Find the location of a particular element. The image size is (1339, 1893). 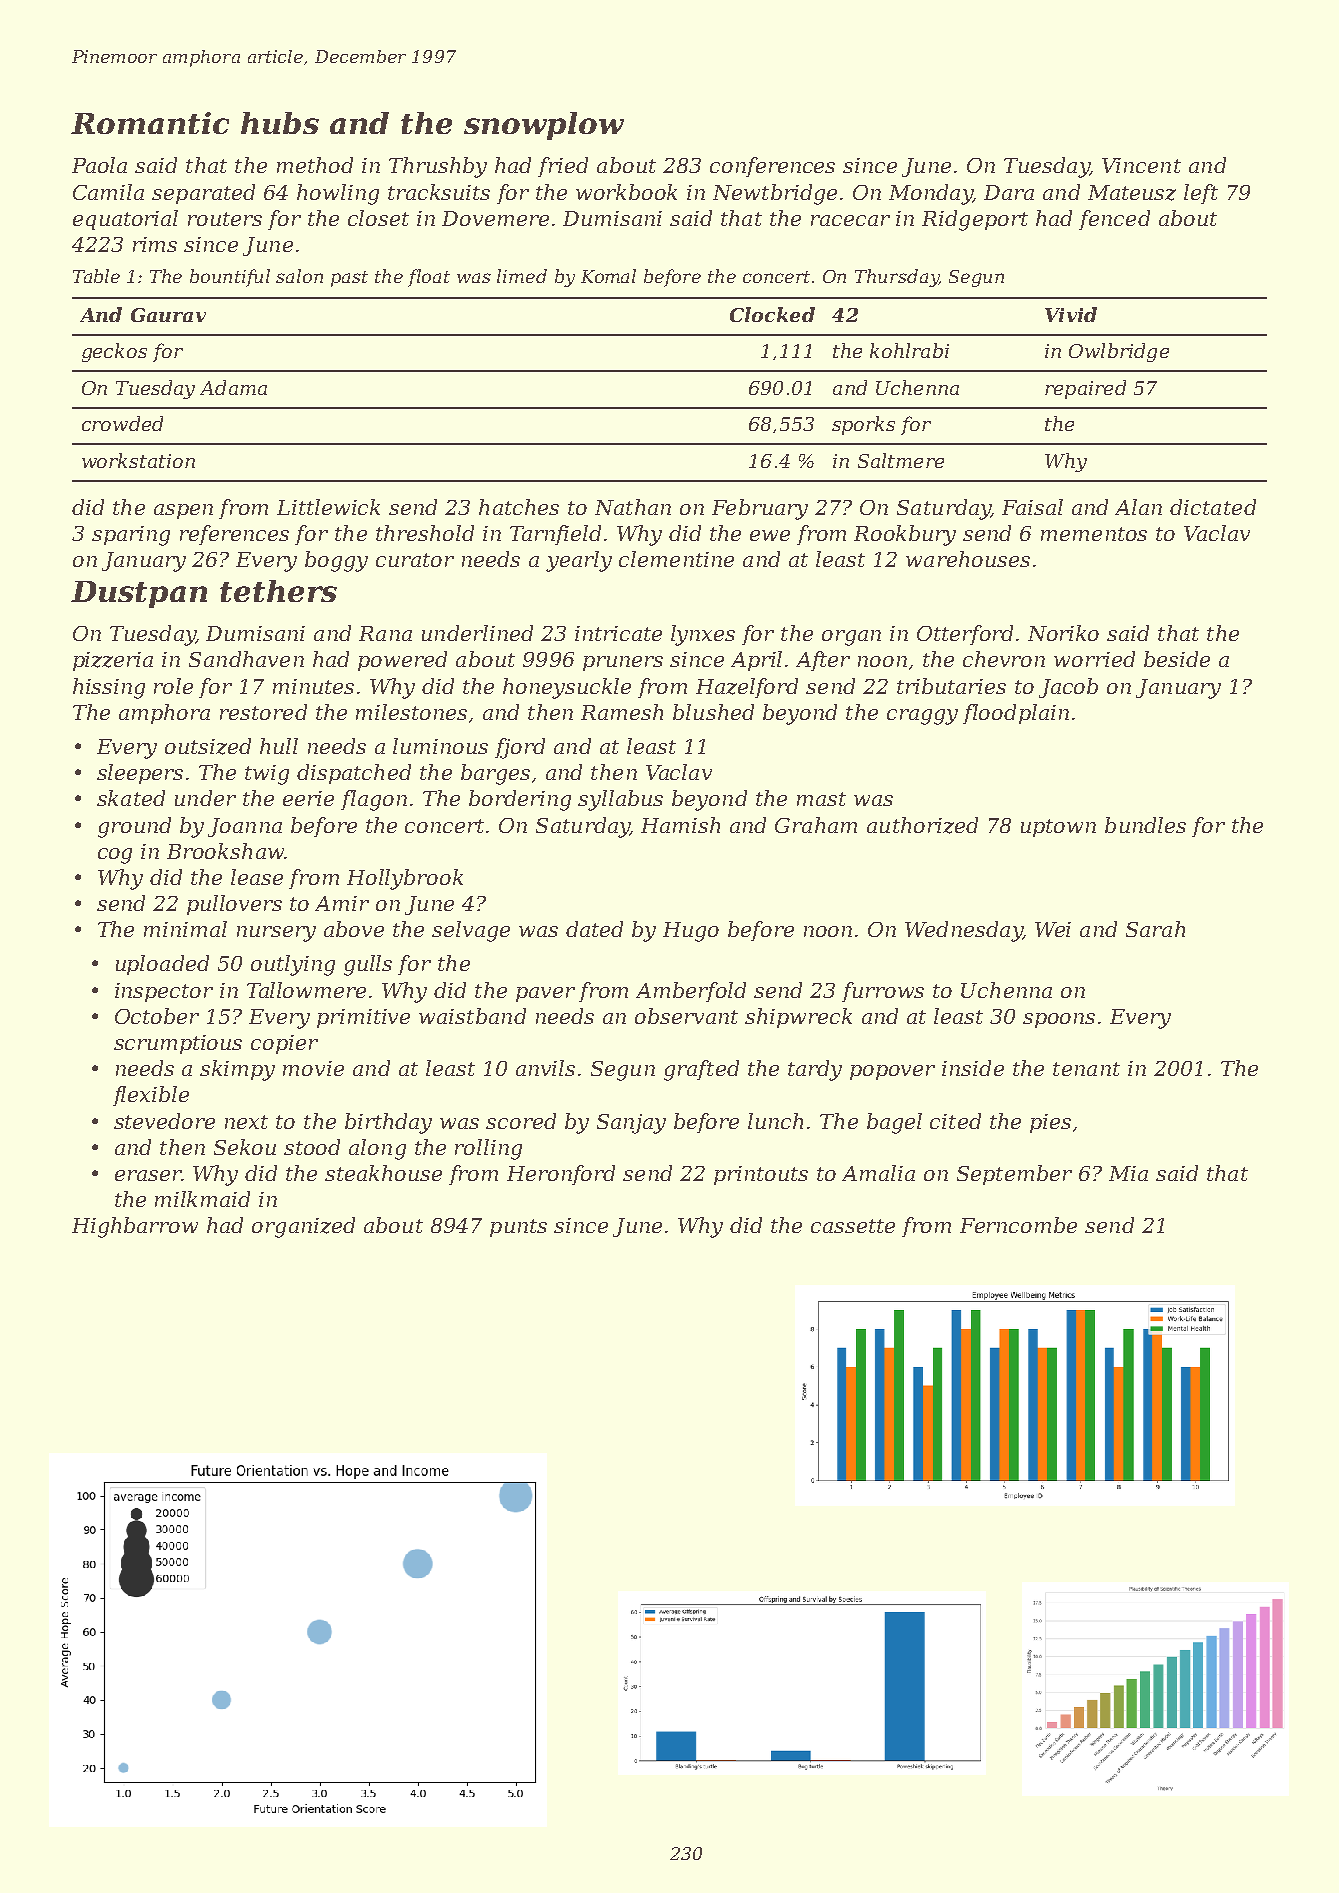

hubs is located at coordinates (280, 123).
